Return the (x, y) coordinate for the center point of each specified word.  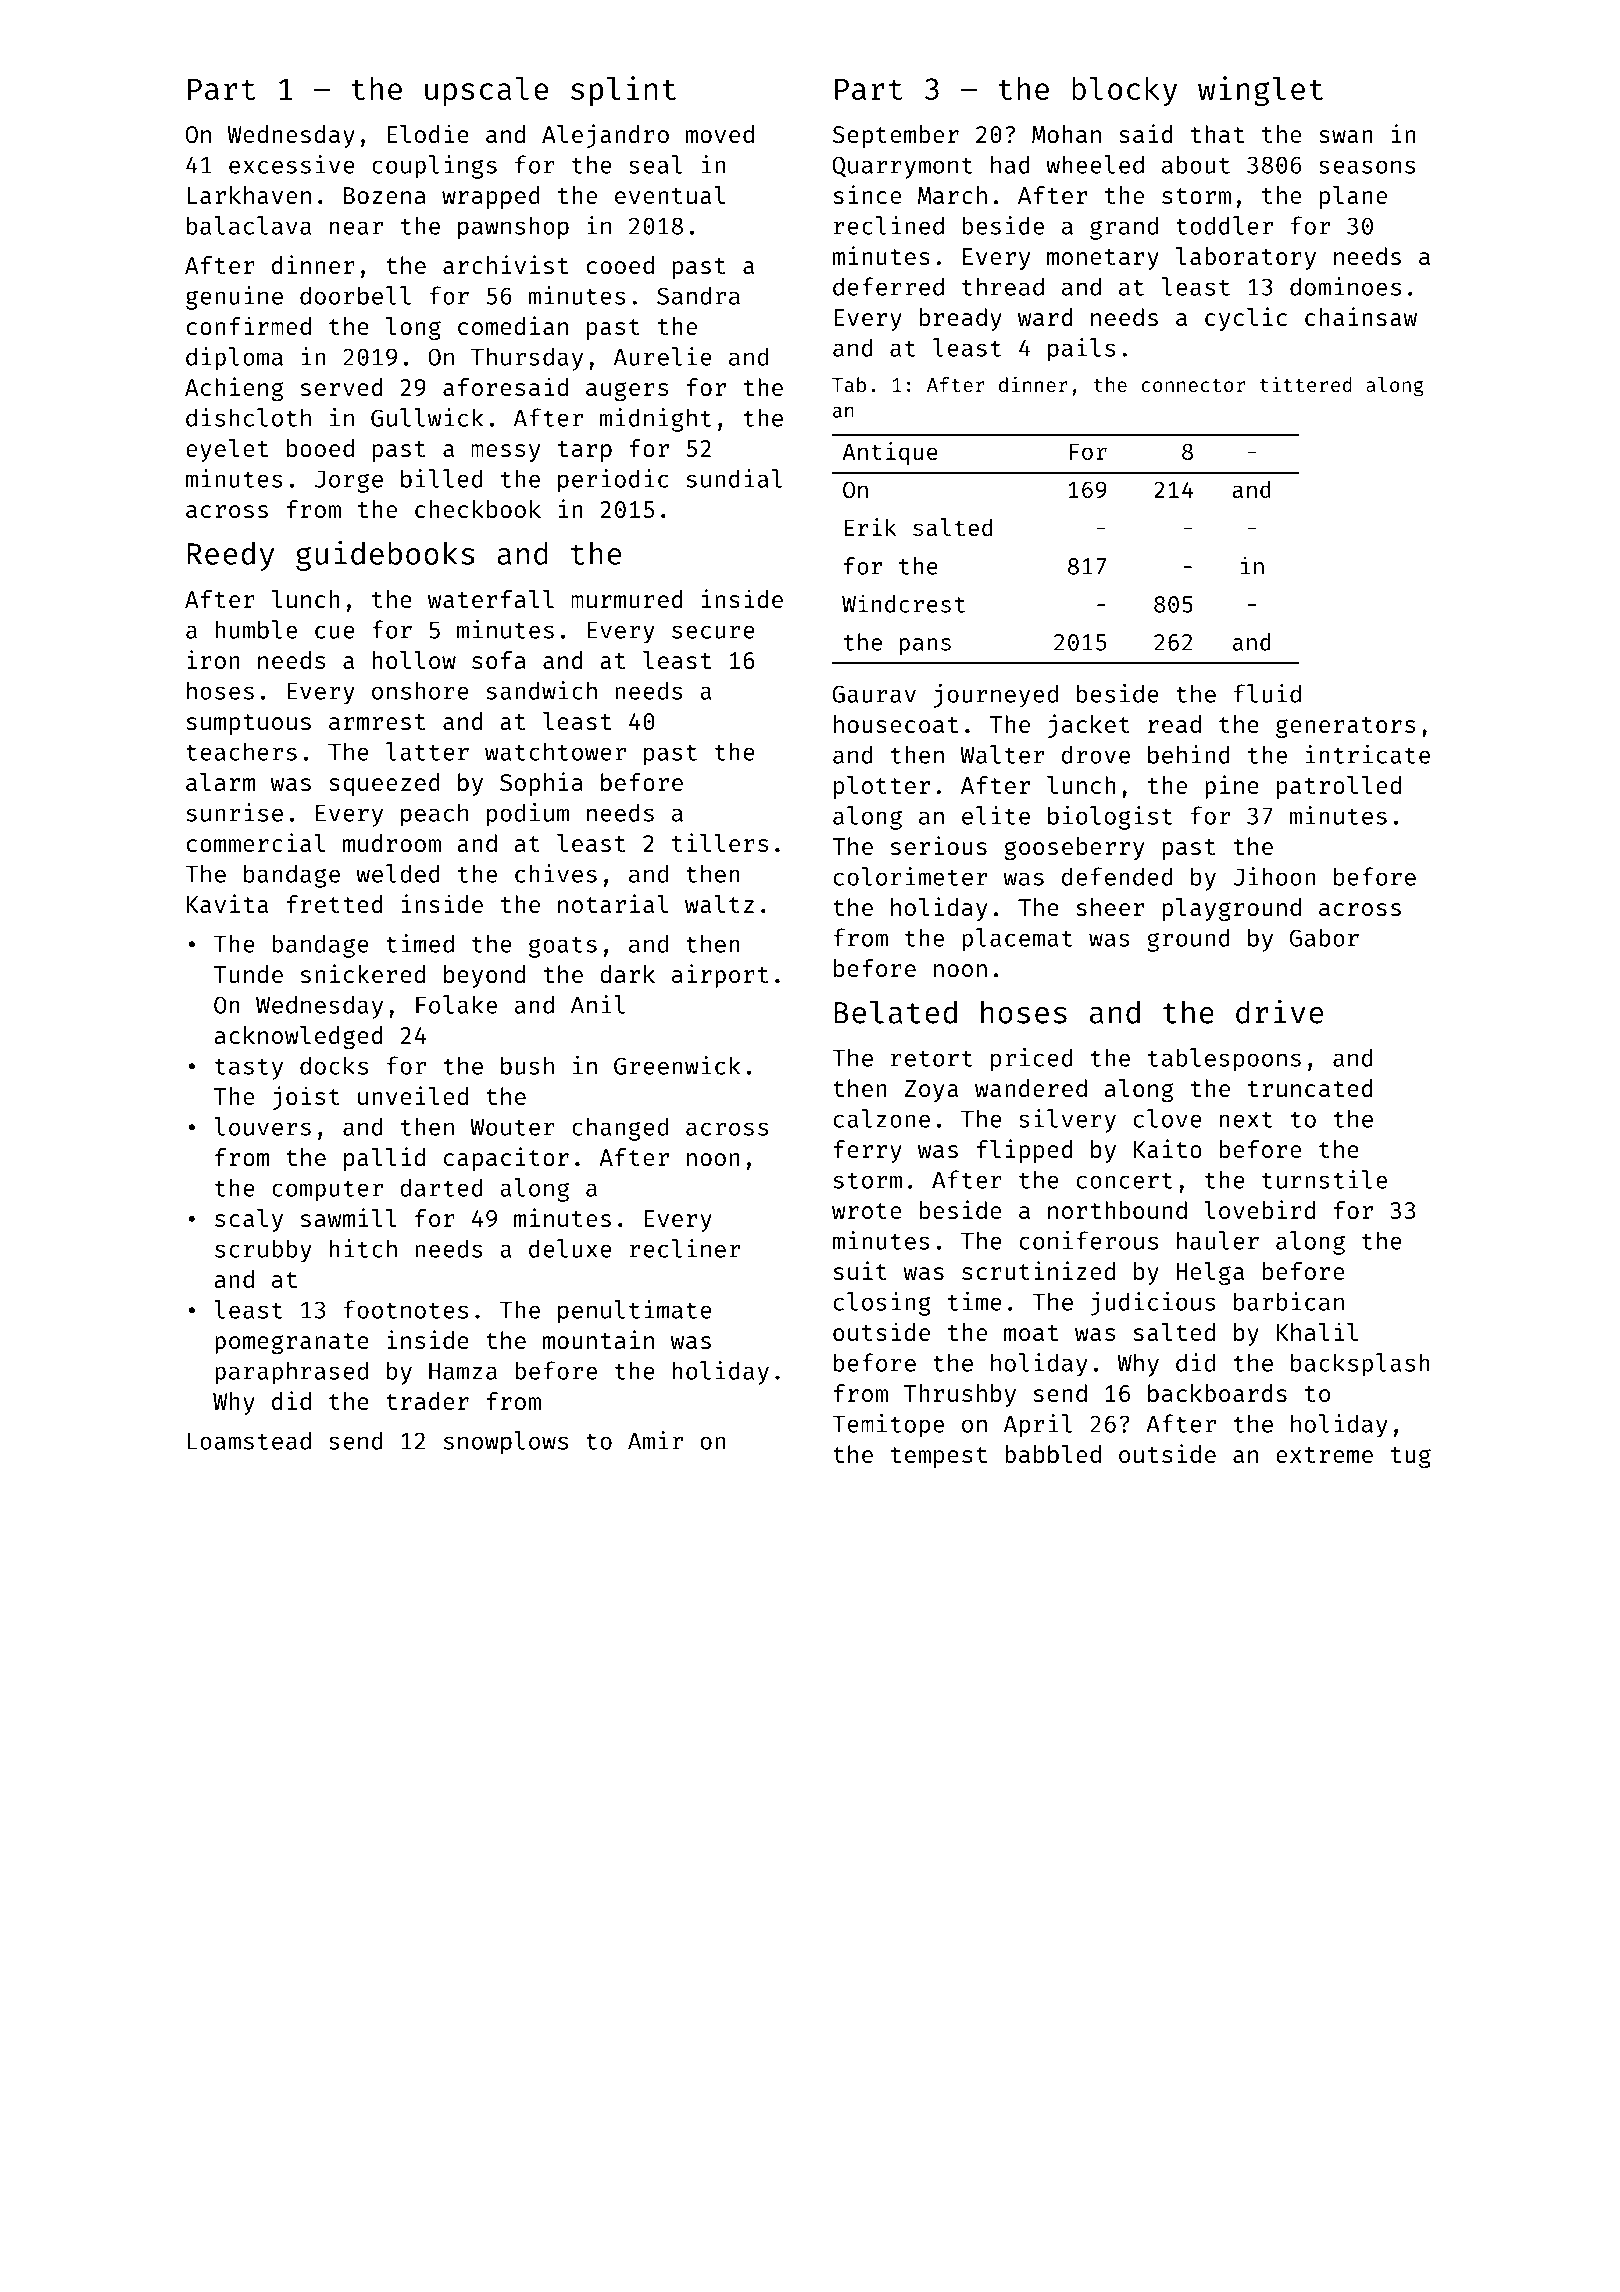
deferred (888, 286)
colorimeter (911, 876)
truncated (1310, 1088)
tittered (1306, 384)
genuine (234, 298)
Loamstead (249, 1440)
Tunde (248, 974)
